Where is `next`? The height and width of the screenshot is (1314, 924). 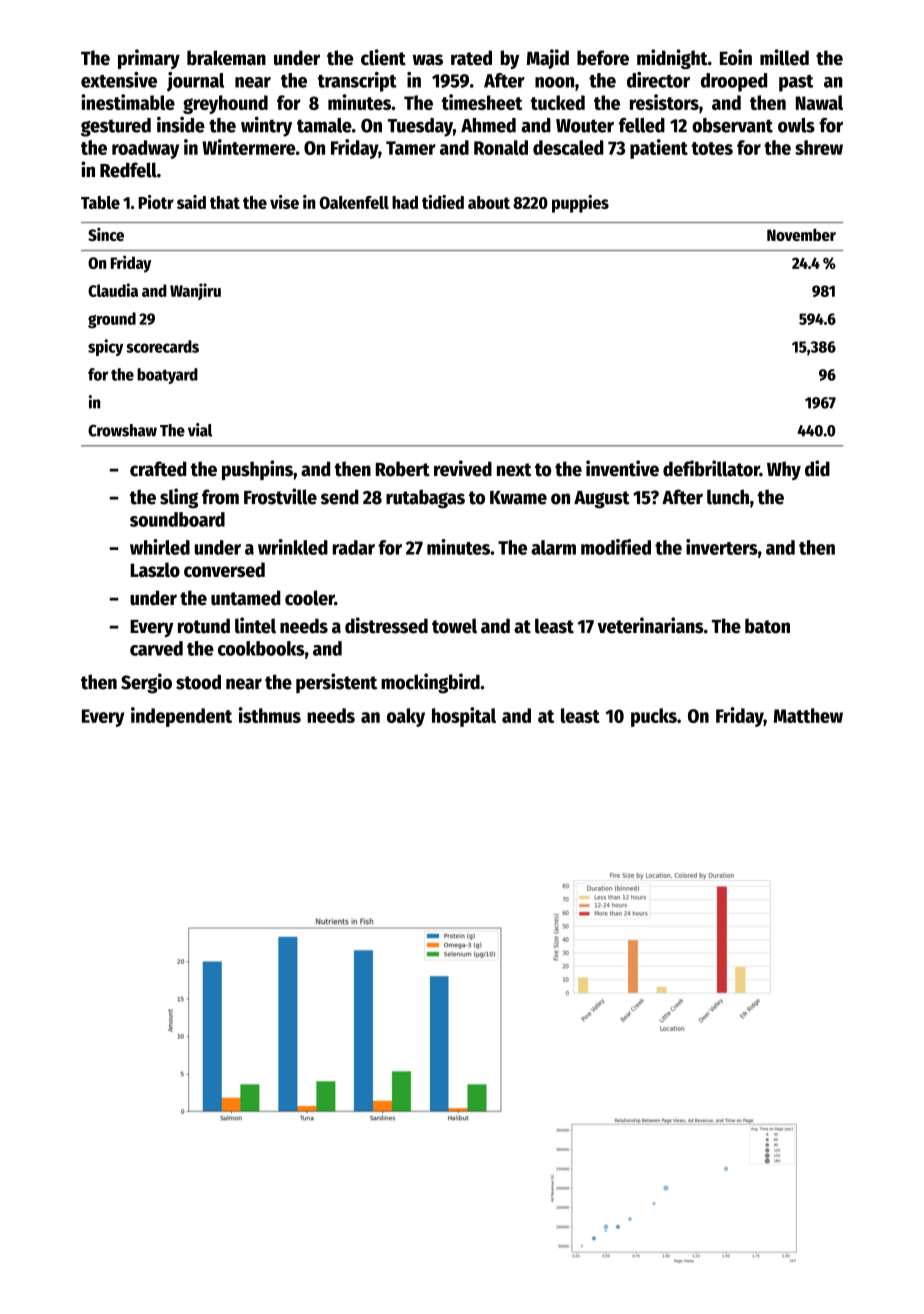 next is located at coordinates (514, 470).
